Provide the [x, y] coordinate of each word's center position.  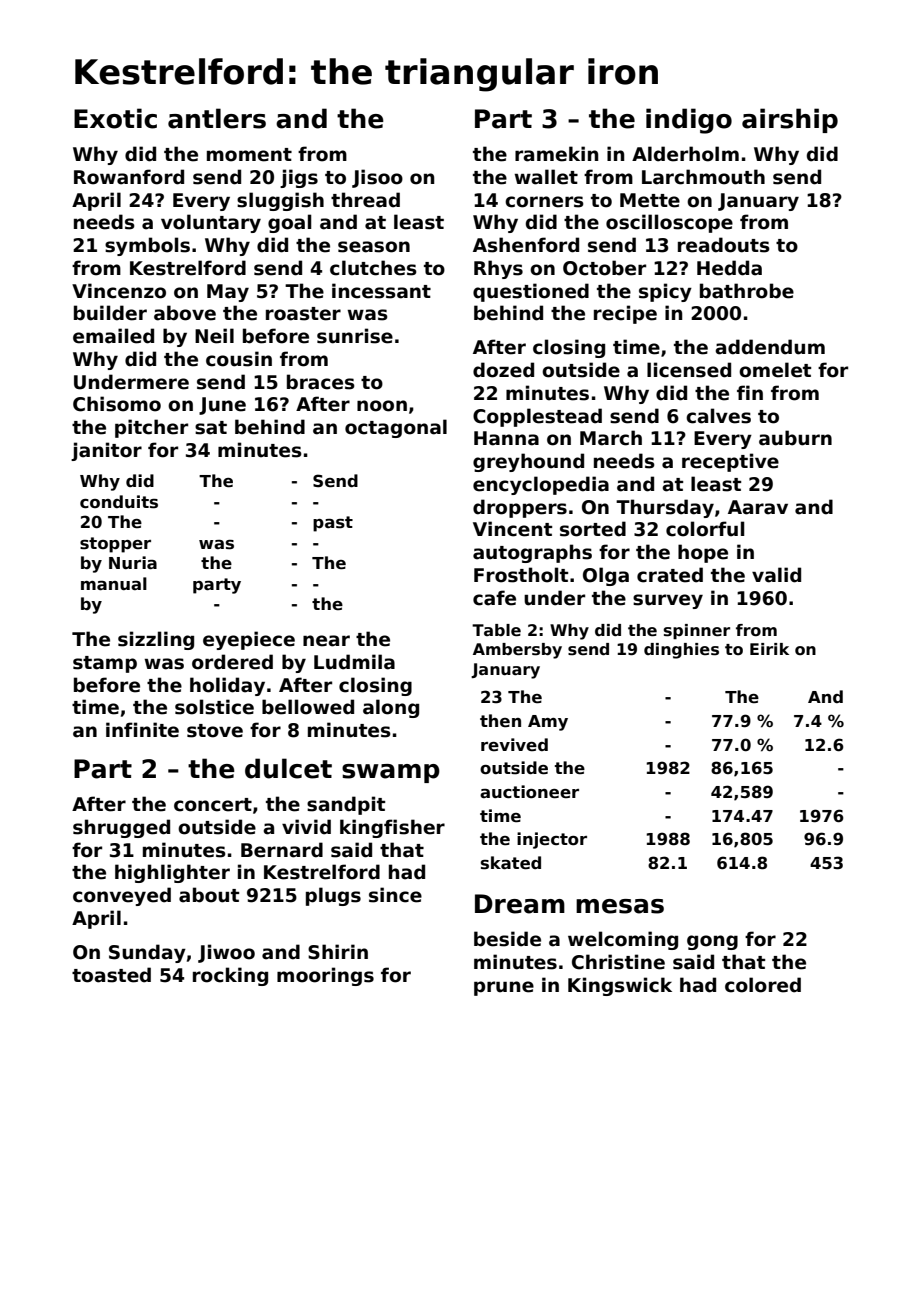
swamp [391, 773]
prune [504, 988]
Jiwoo [226, 953]
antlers [217, 118]
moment [249, 155]
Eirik [769, 649]
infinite [142, 730]
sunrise [355, 336]
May [228, 293]
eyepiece [249, 640]
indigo [689, 121]
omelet [775, 370]
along [391, 708]
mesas [620, 906]
